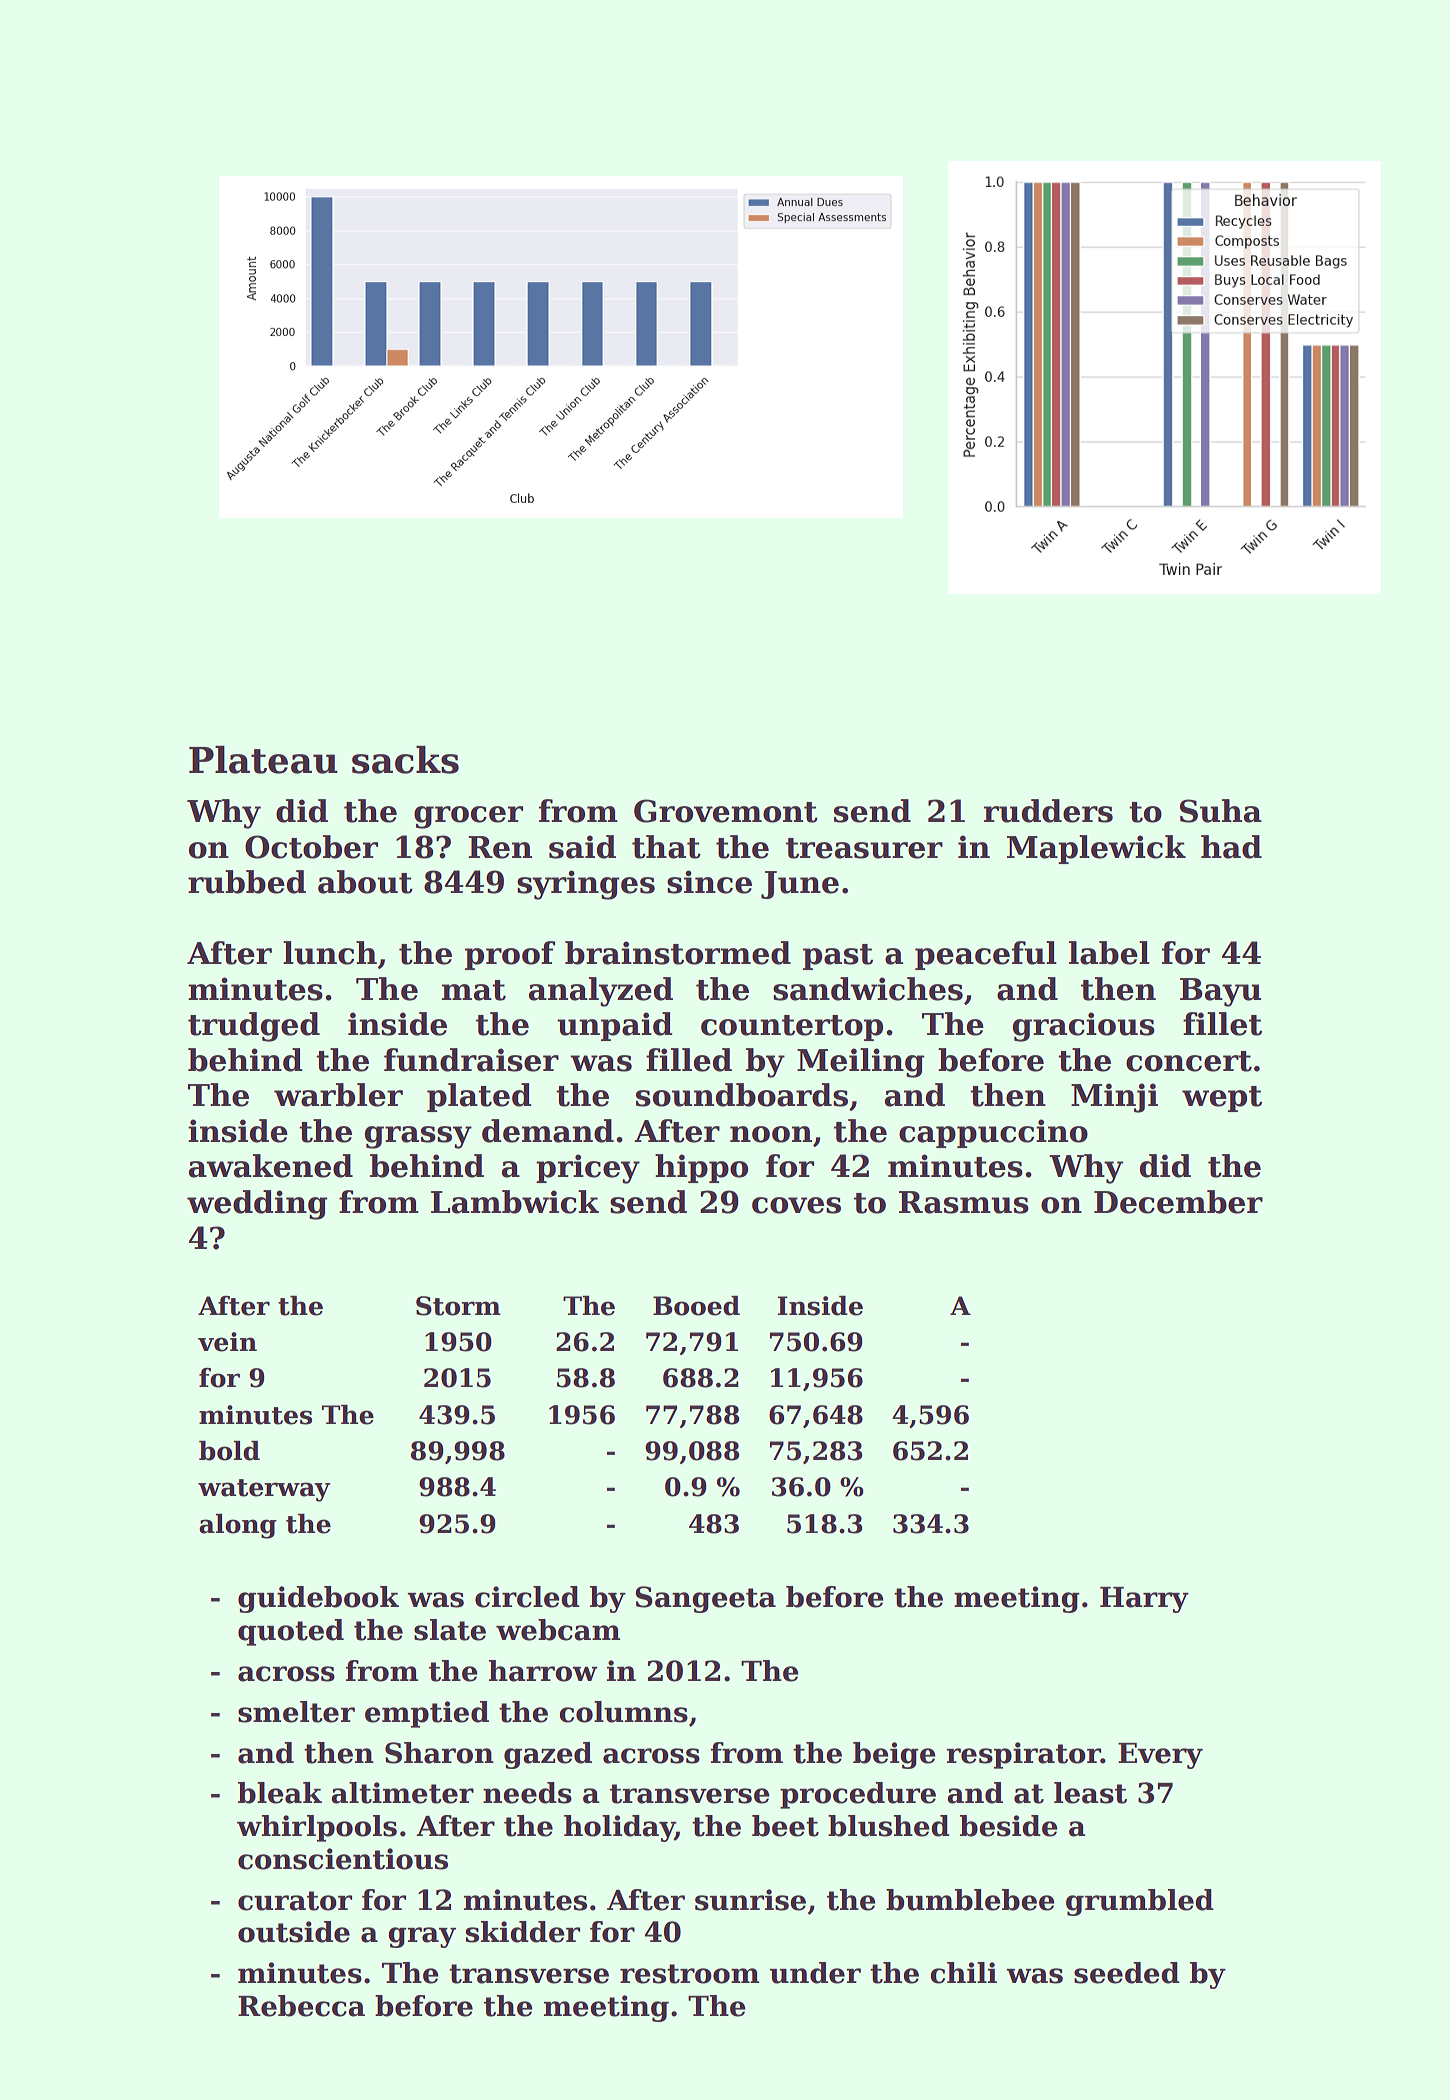  I want to click on vein, so click(227, 1342).
